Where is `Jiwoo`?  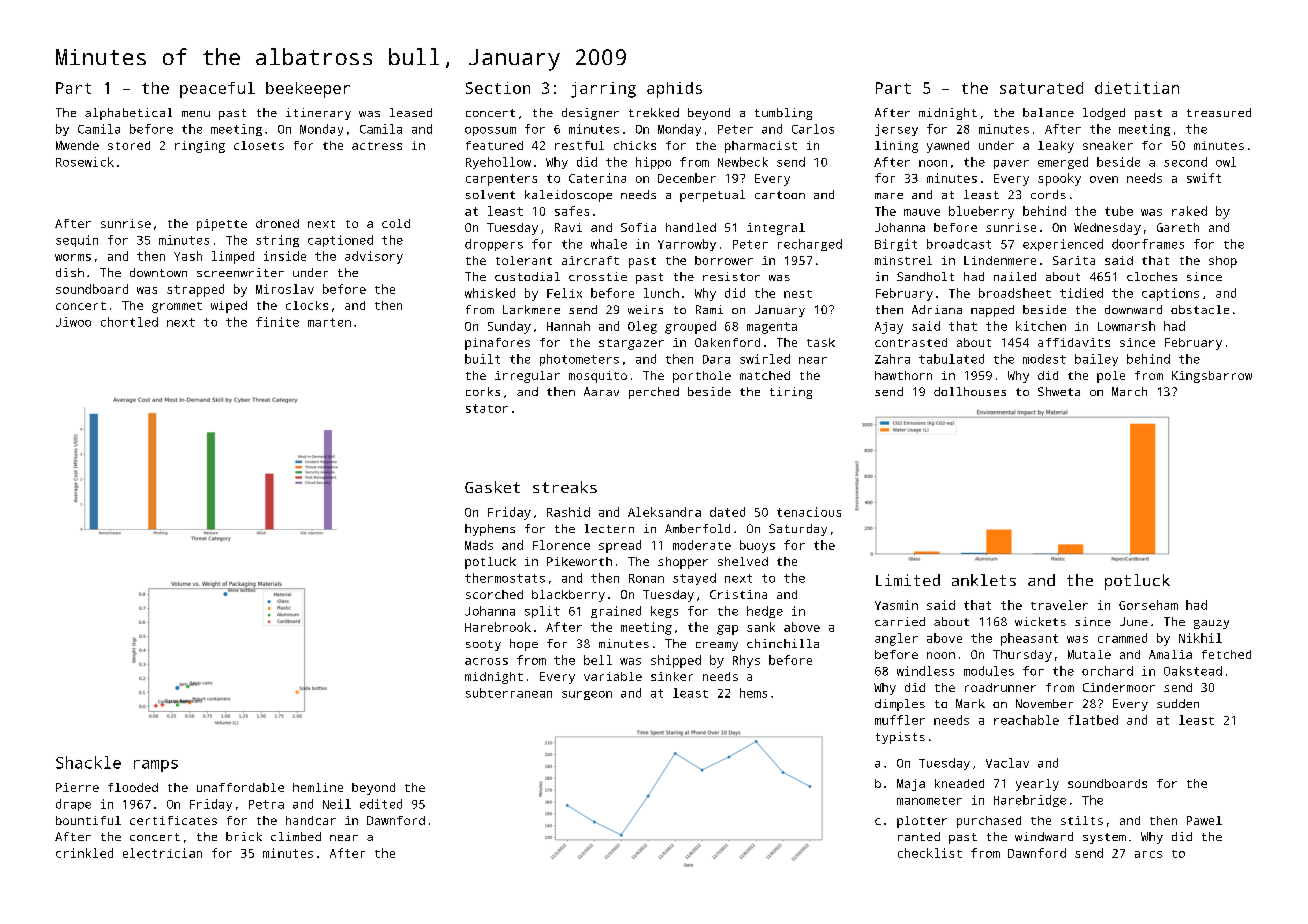
Jiwoo is located at coordinates (73, 322).
